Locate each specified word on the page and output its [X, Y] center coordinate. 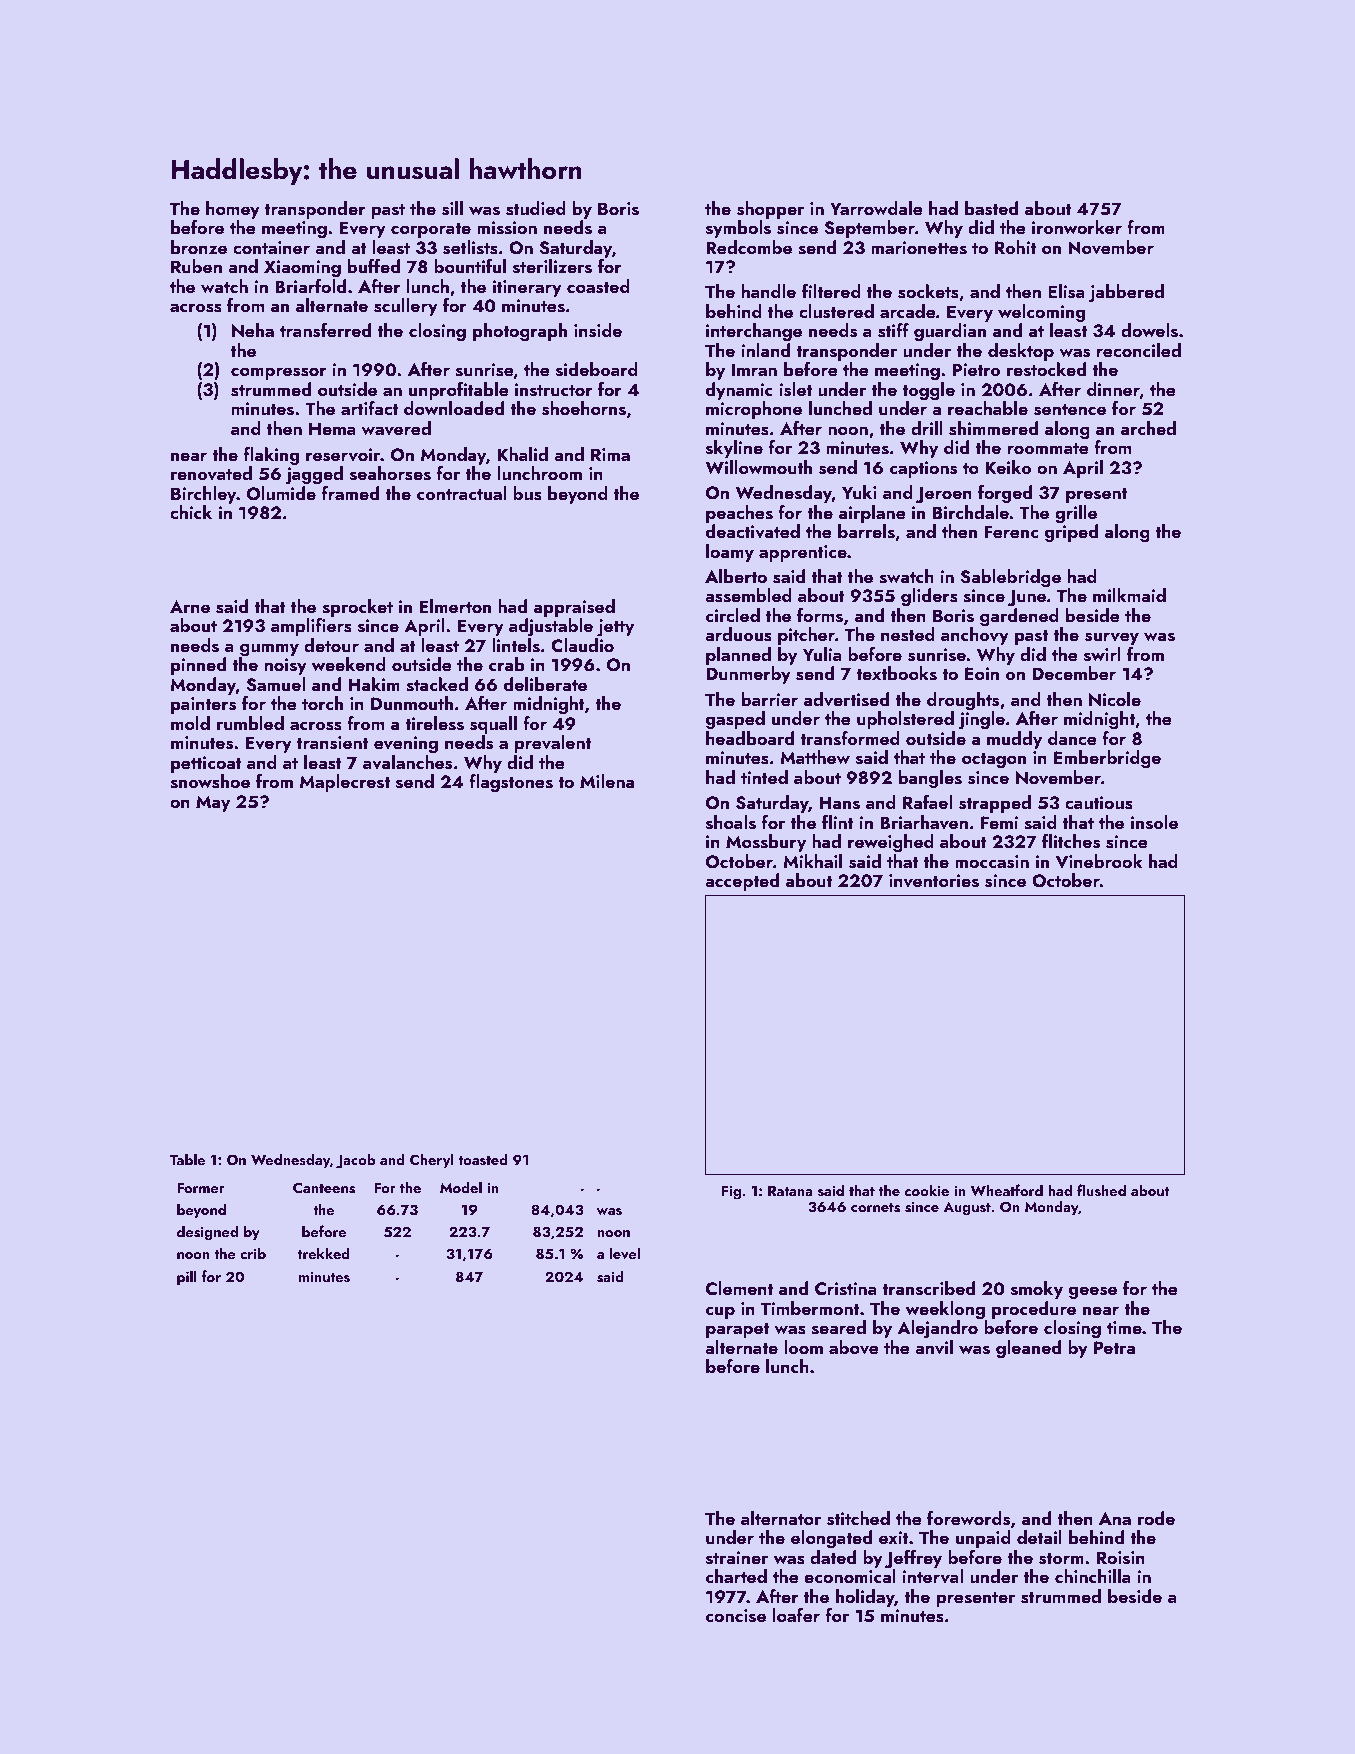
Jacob [355, 1161]
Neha [253, 330]
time [1124, 1327]
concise [736, 1616]
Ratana [790, 1191]
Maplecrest [345, 783]
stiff [893, 330]
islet [795, 389]
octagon [994, 760]
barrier [770, 699]
